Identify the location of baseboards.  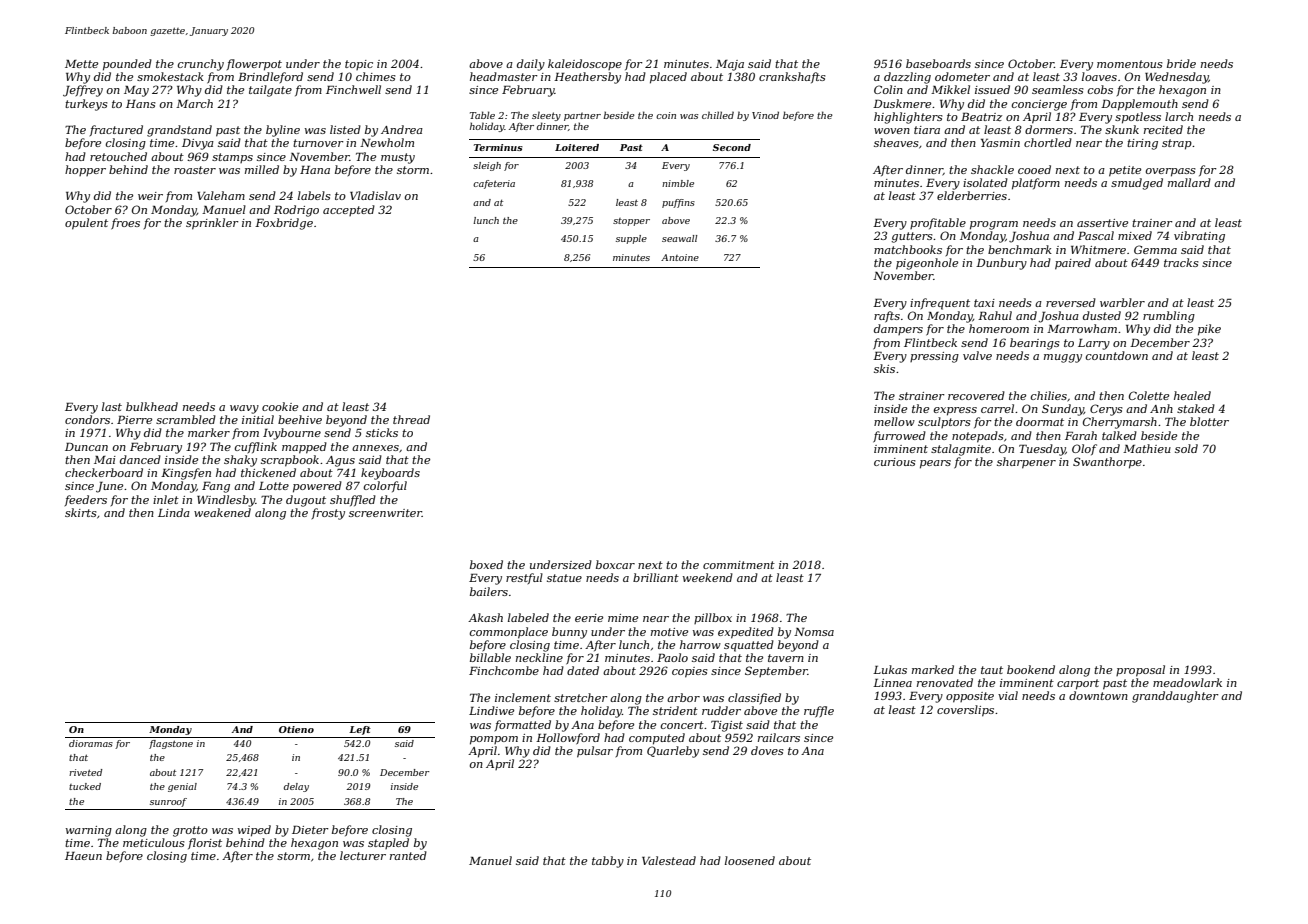
(938, 63).
